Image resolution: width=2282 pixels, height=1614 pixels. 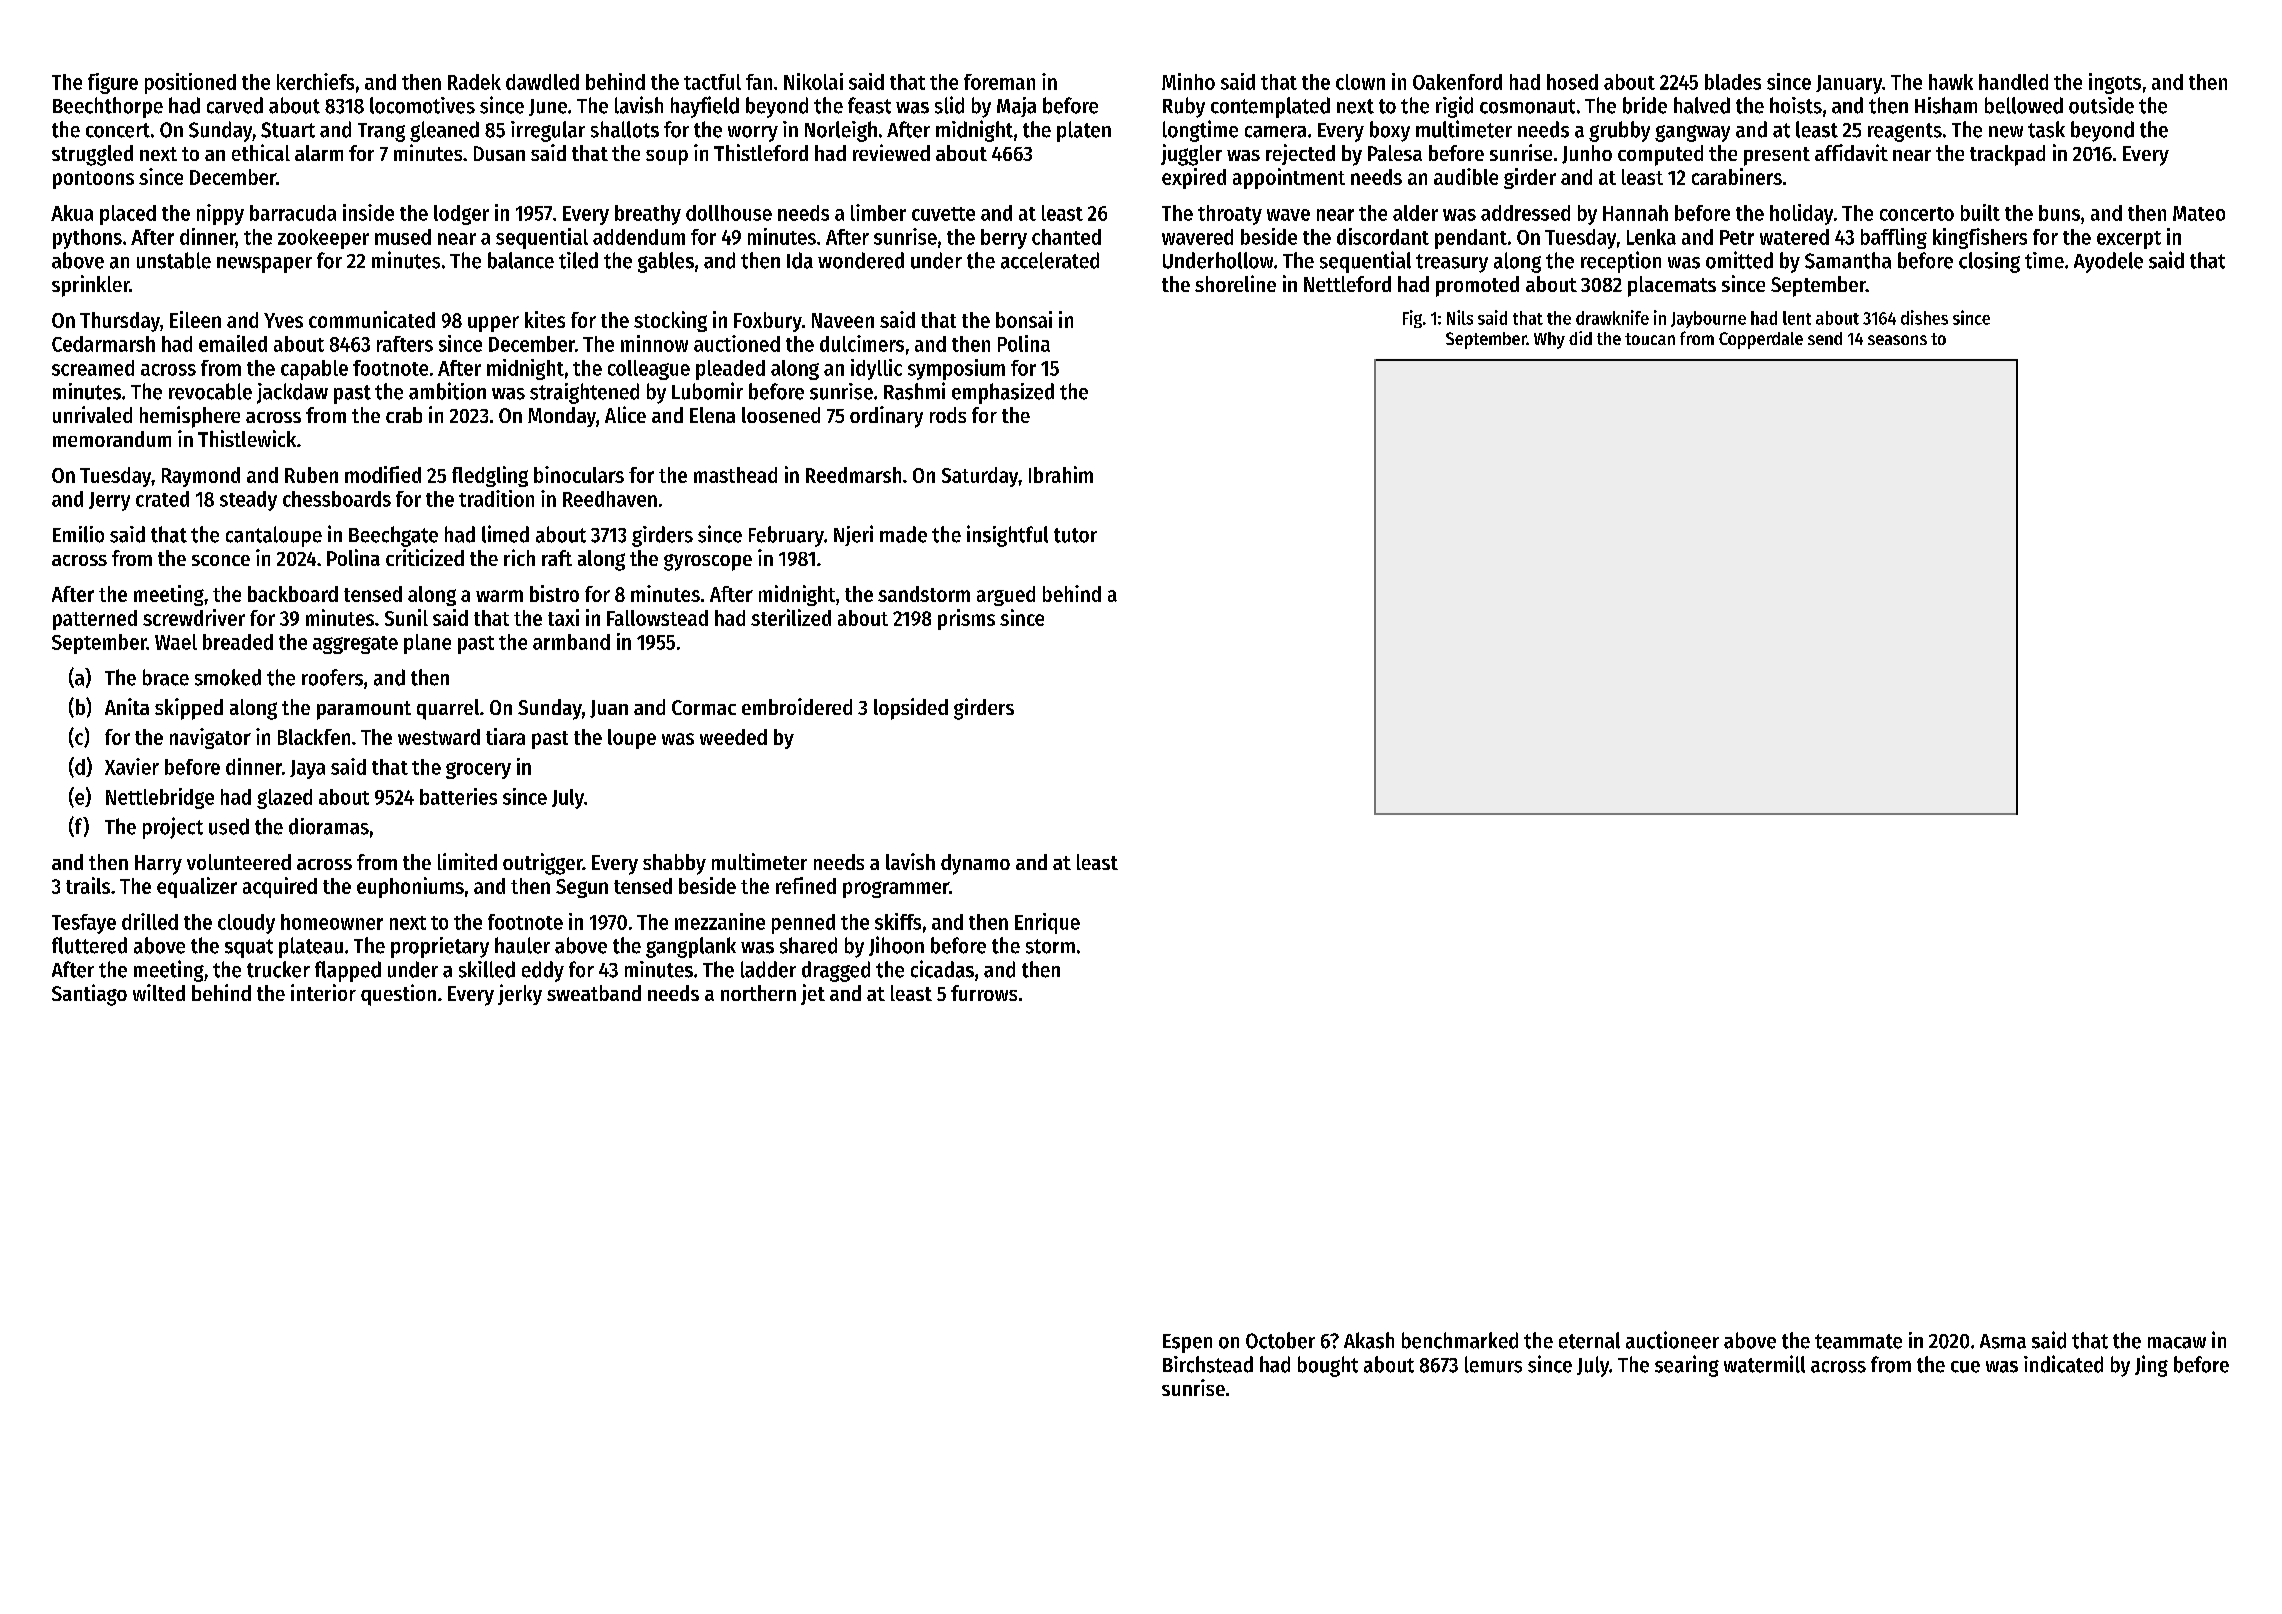 What do you see at coordinates (911, 709) in the page?
I see `lopsided` at bounding box center [911, 709].
